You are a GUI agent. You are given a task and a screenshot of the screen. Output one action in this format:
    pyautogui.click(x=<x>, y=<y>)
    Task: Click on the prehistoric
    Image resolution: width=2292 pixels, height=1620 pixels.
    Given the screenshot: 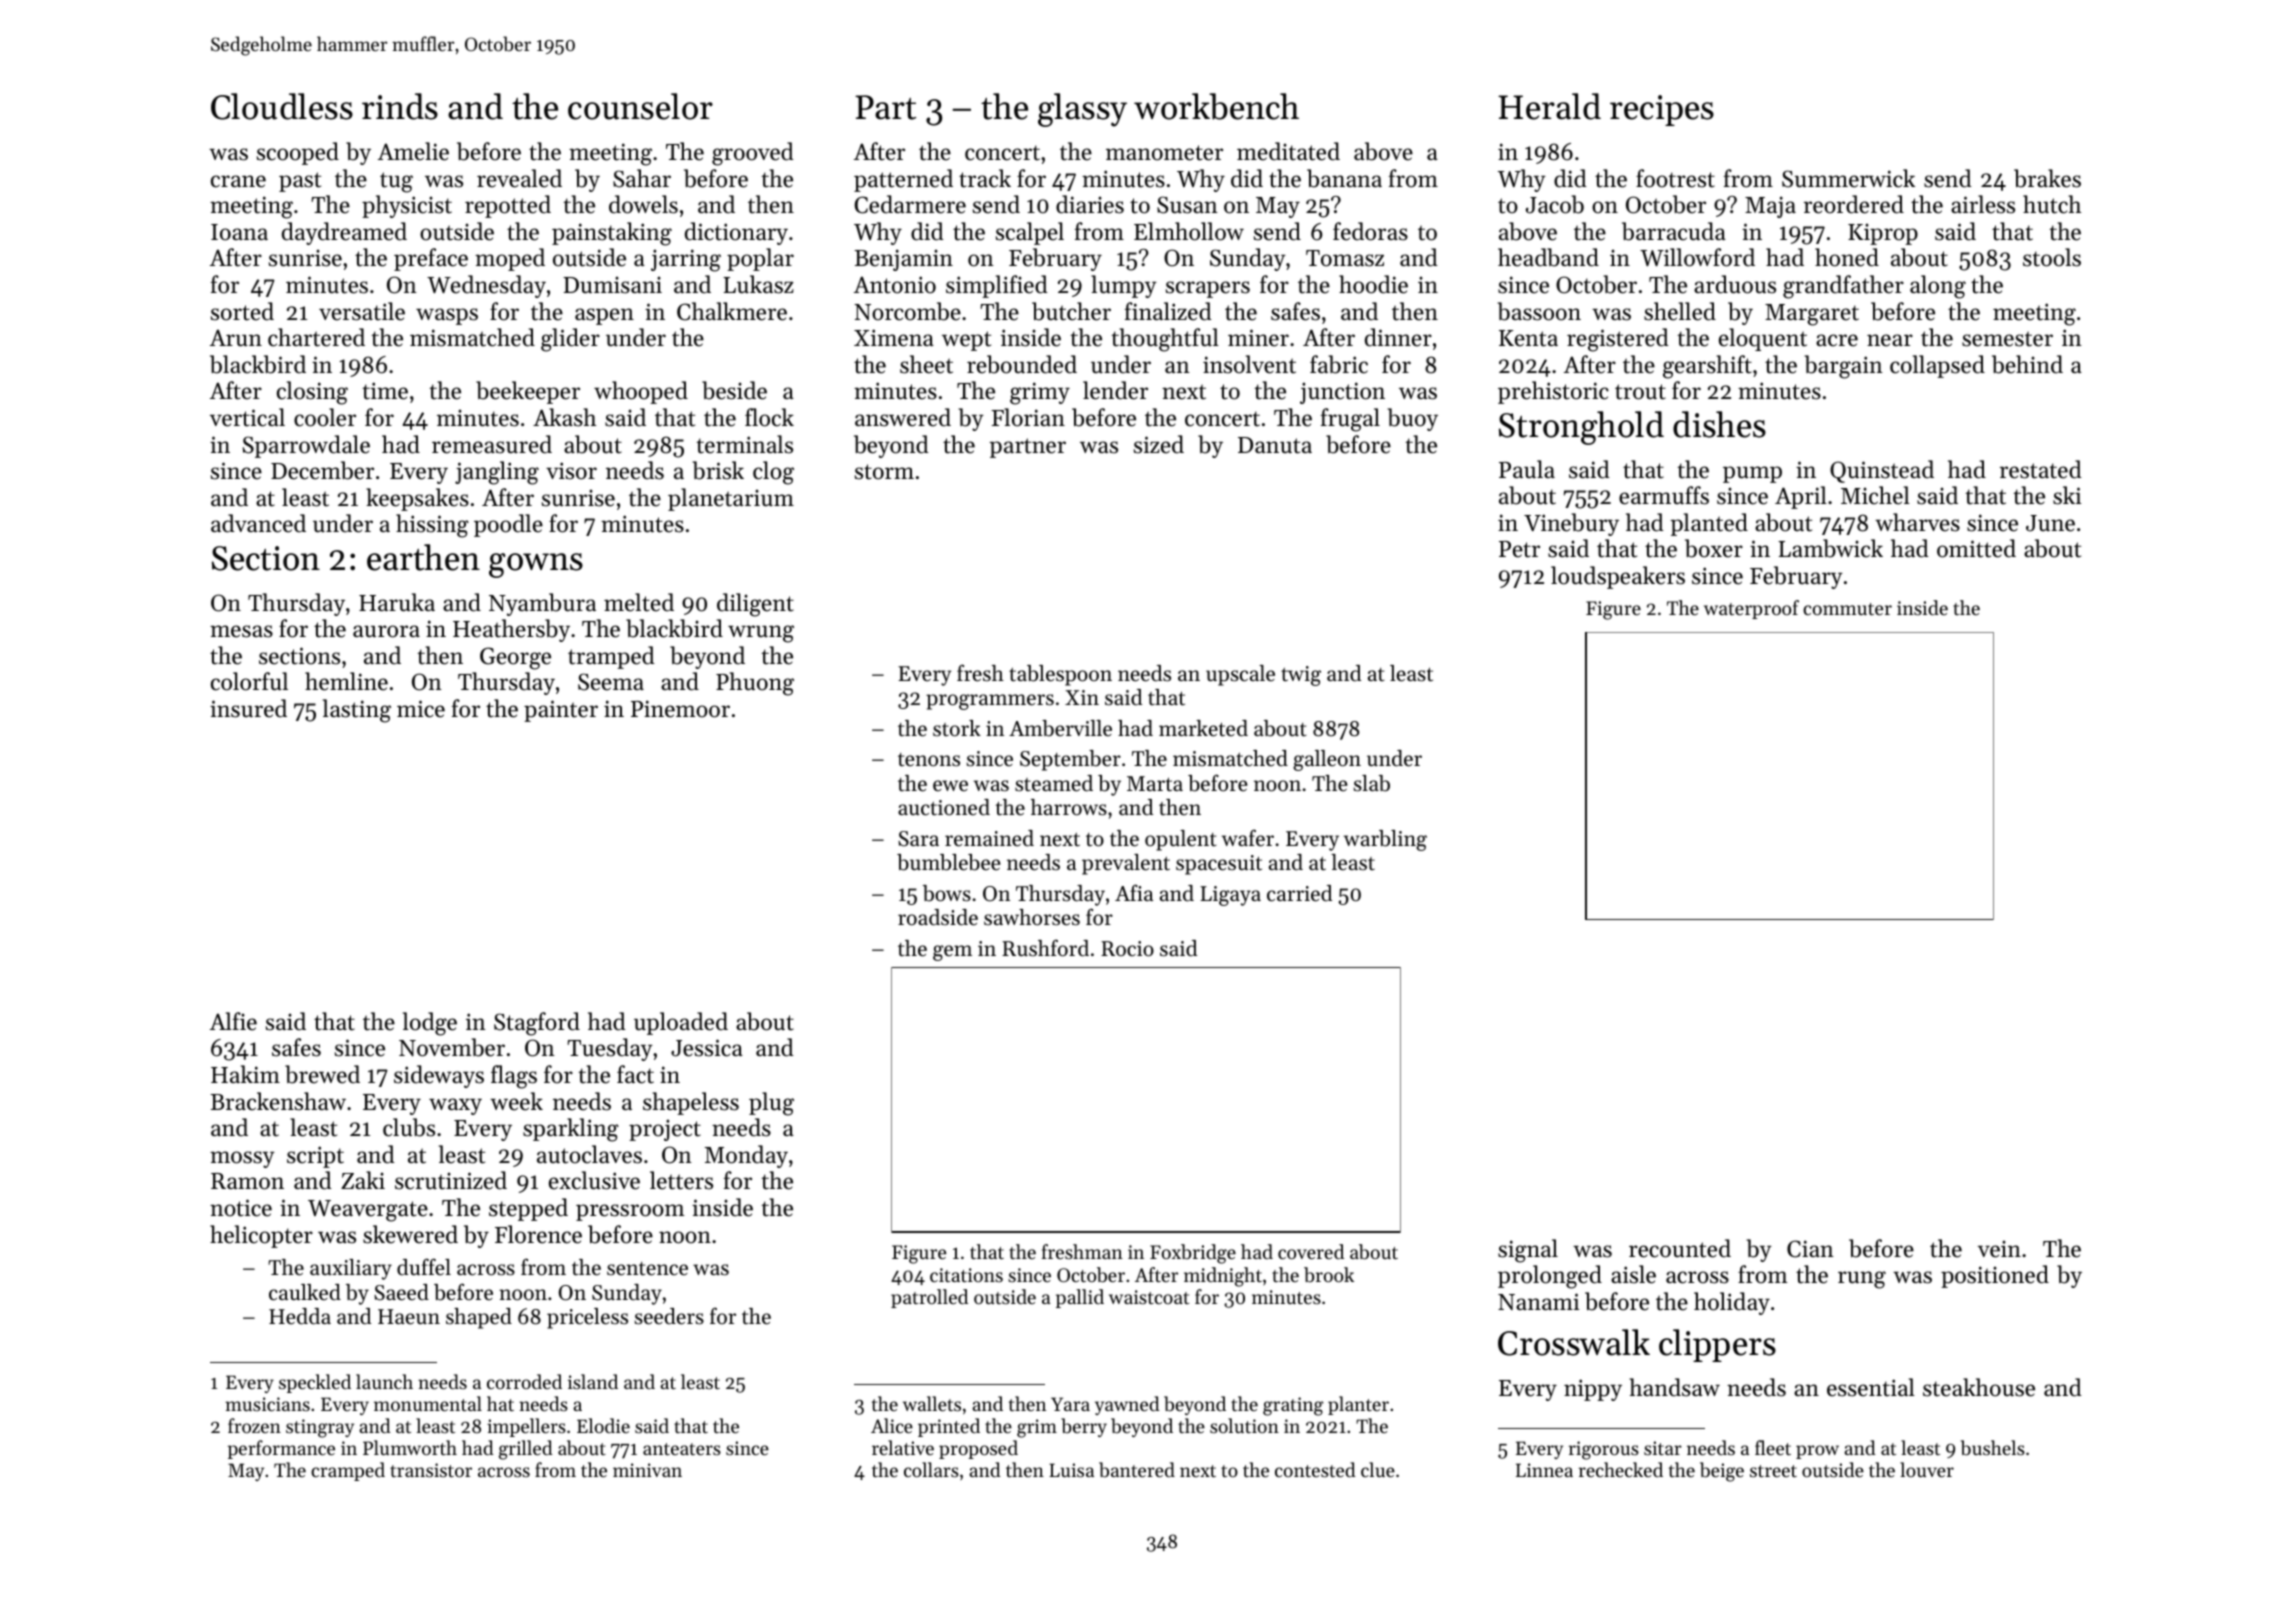 What is the action you would take?
    pyautogui.click(x=1553, y=392)
